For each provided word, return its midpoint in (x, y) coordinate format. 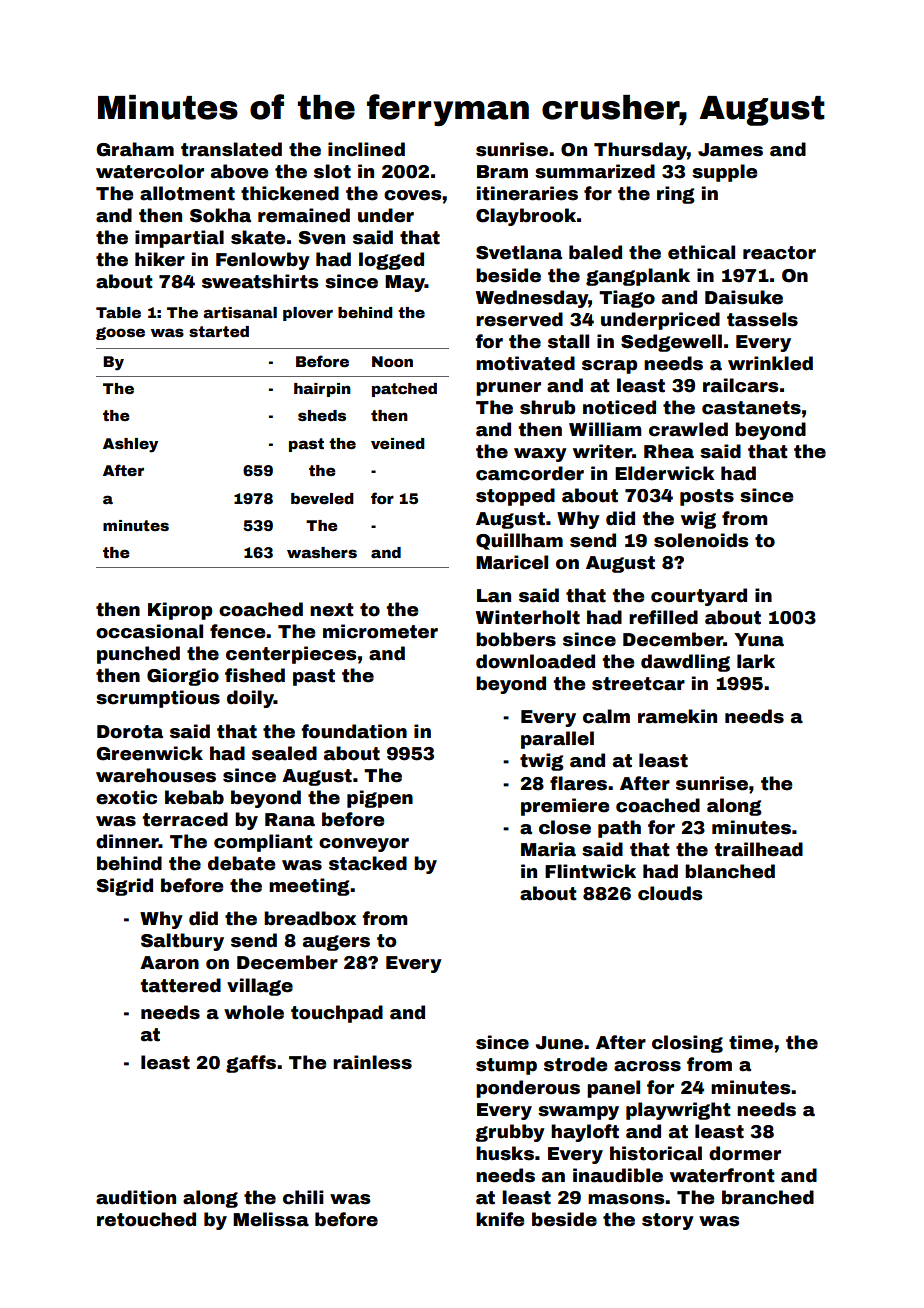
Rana (290, 820)
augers (336, 943)
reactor (779, 253)
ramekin (677, 716)
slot (332, 171)
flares (578, 783)
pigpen (380, 799)
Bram (502, 172)
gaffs (251, 1064)
